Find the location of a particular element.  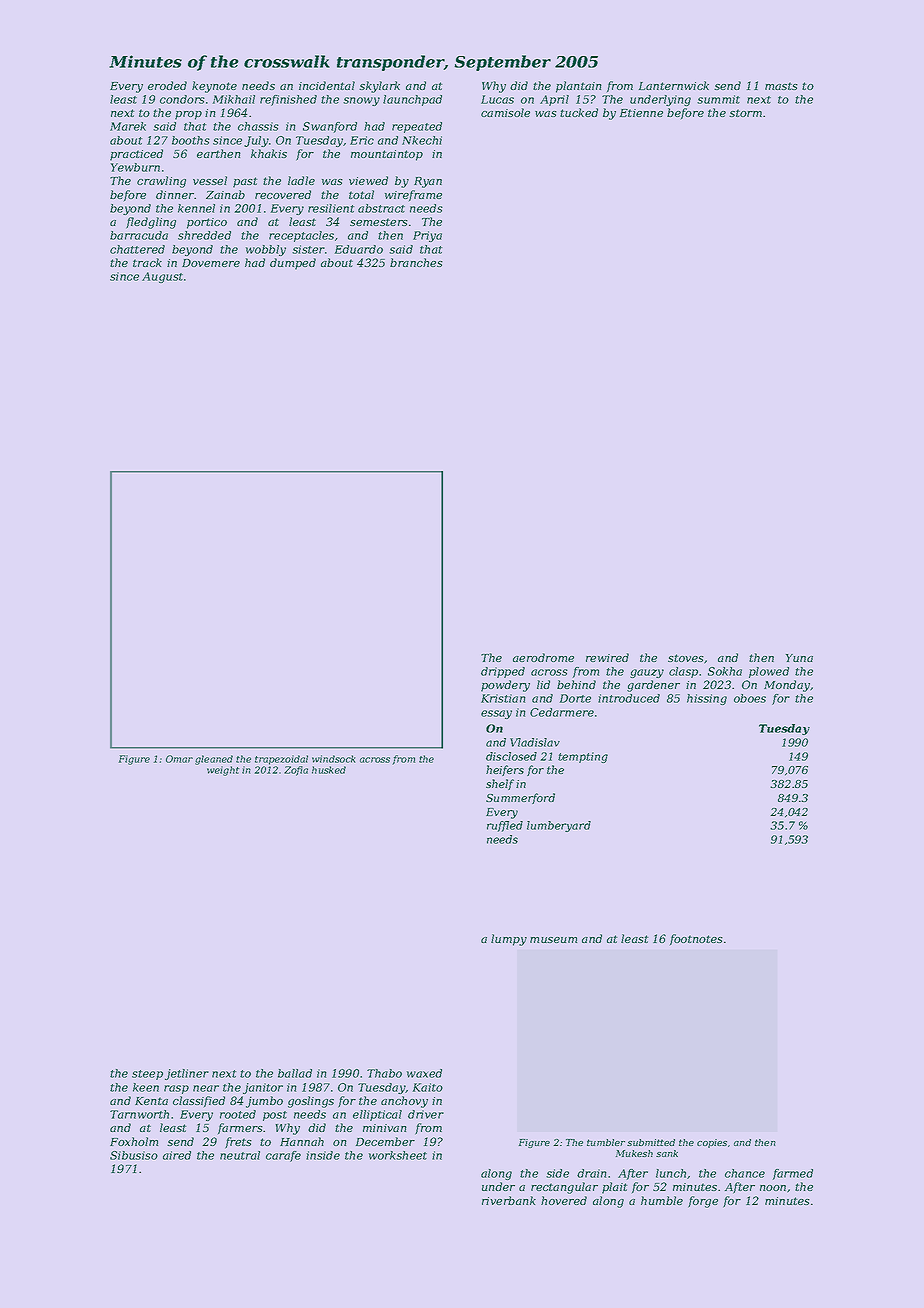

stoves is located at coordinates (686, 658).
